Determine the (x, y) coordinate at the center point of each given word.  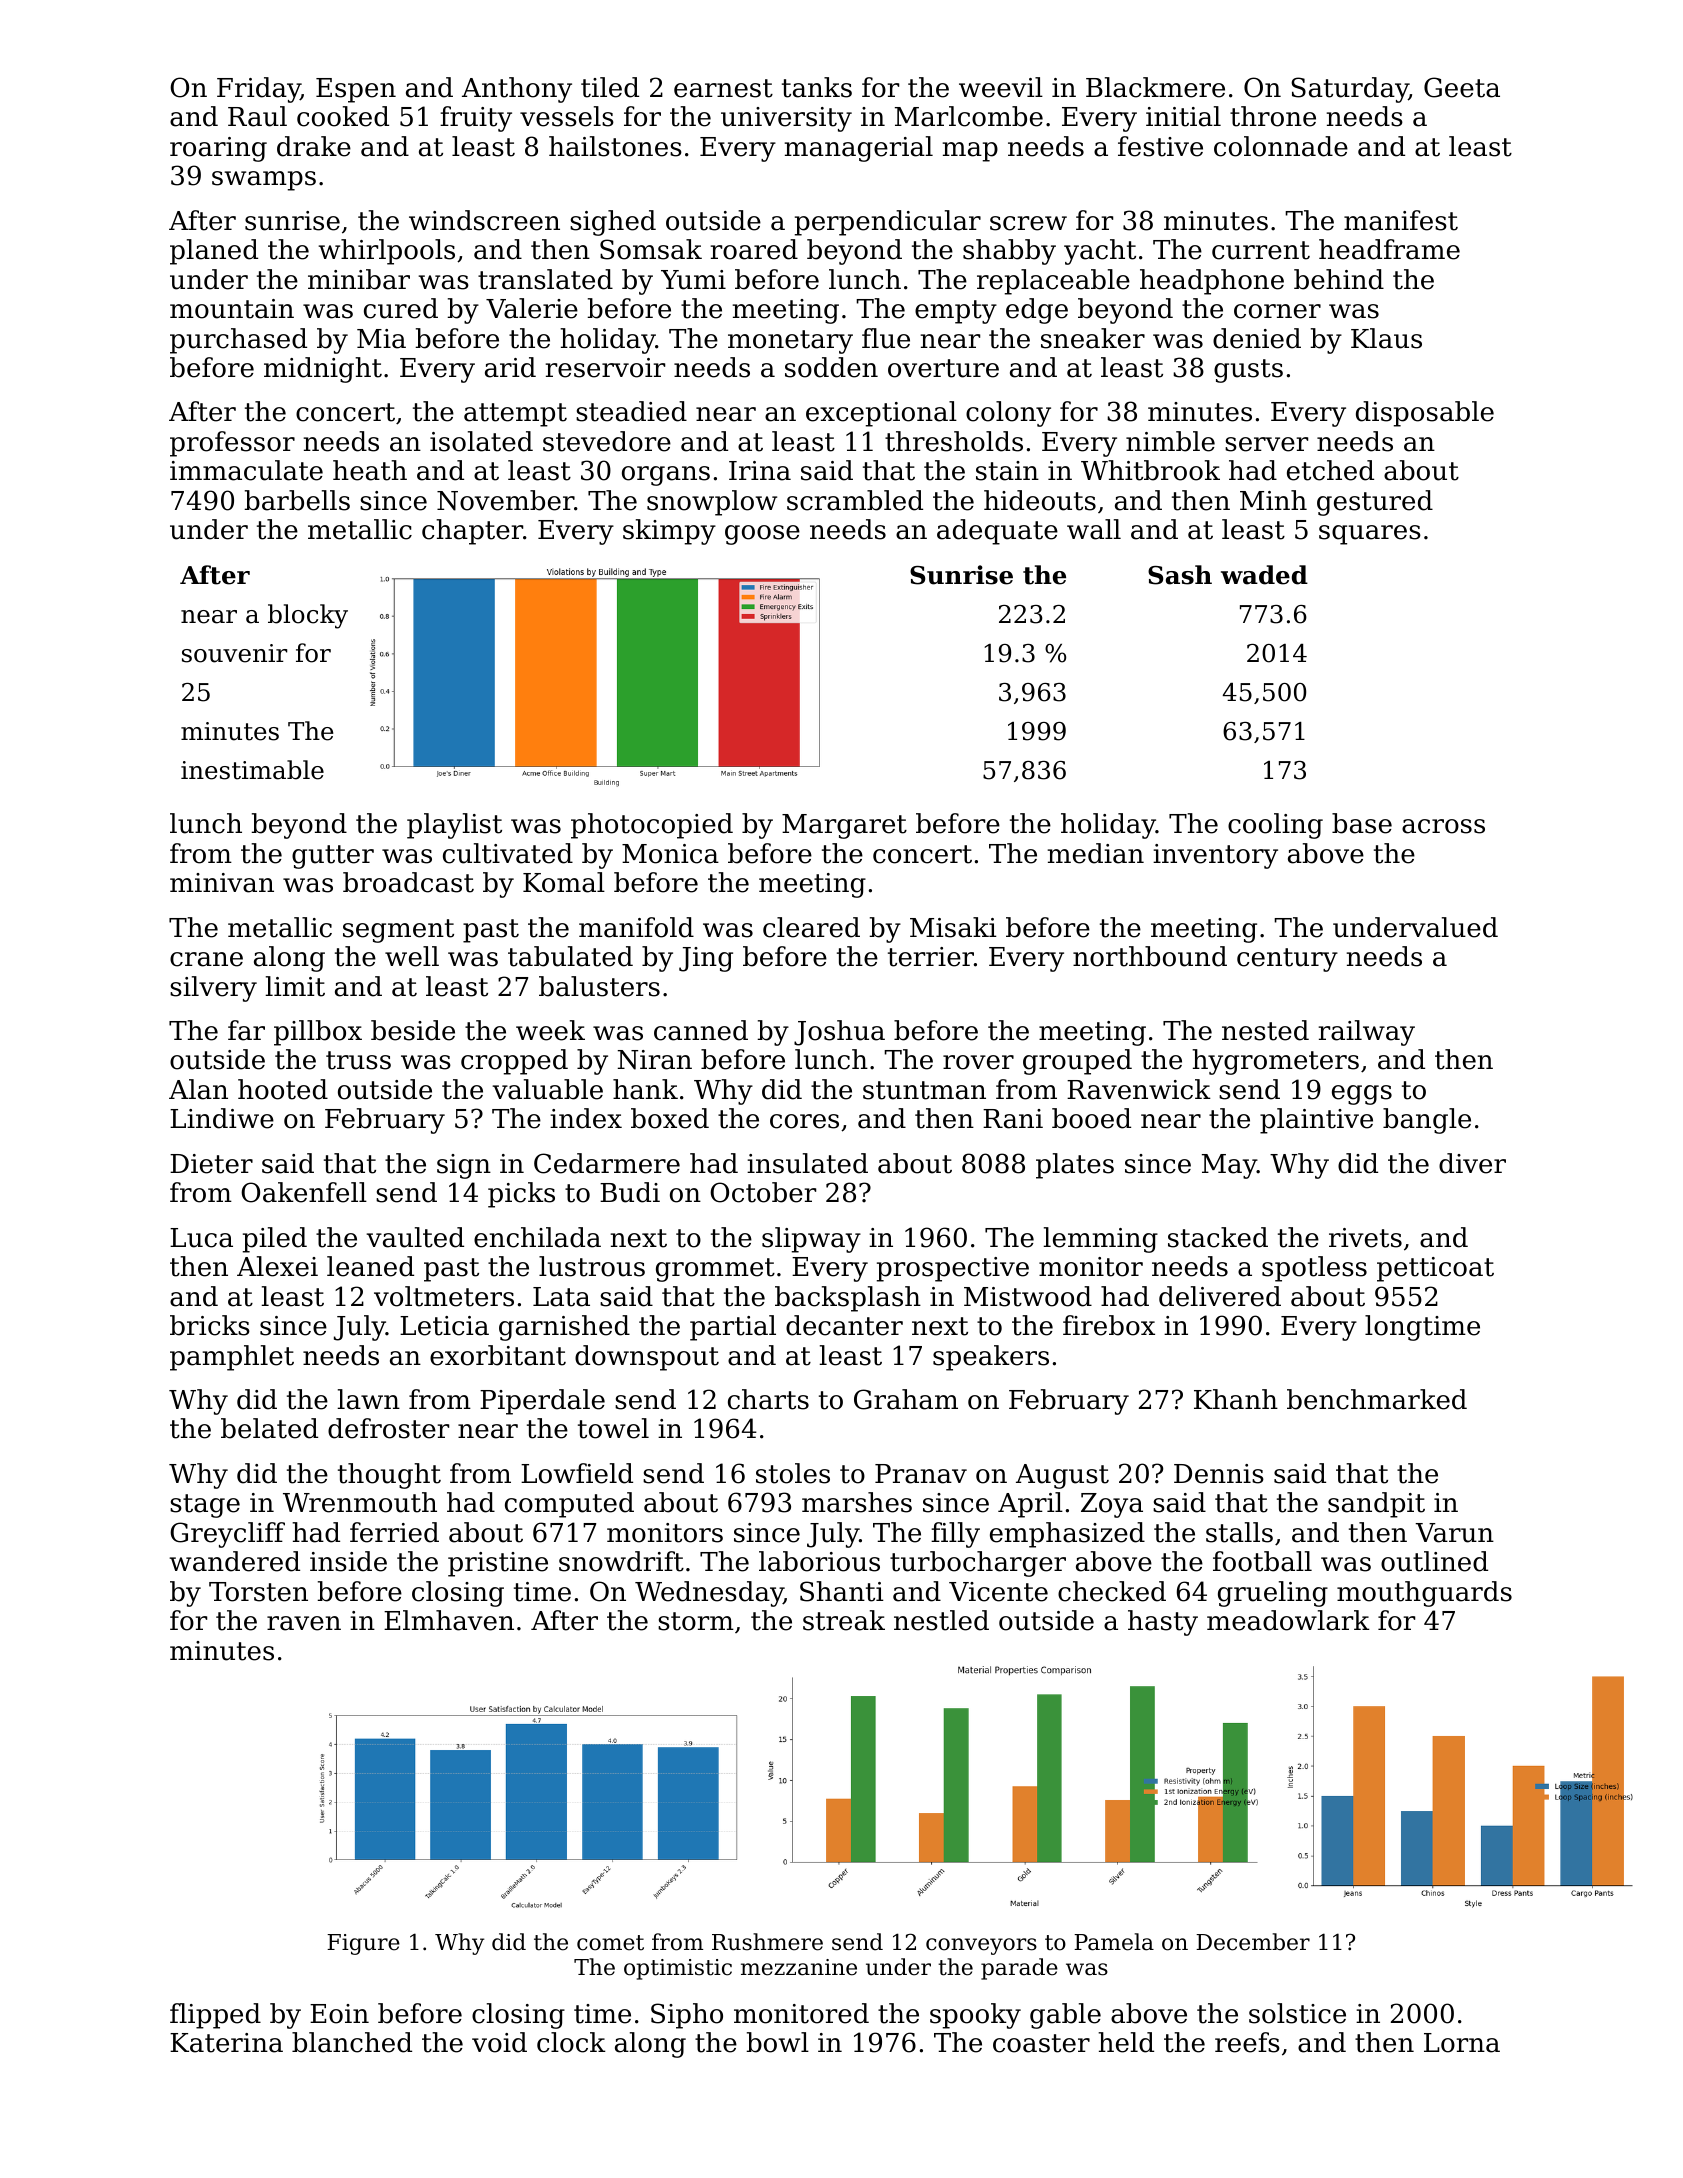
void (499, 2042)
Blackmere (1155, 87)
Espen (356, 90)
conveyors (981, 1946)
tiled (610, 87)
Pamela (1114, 1942)
